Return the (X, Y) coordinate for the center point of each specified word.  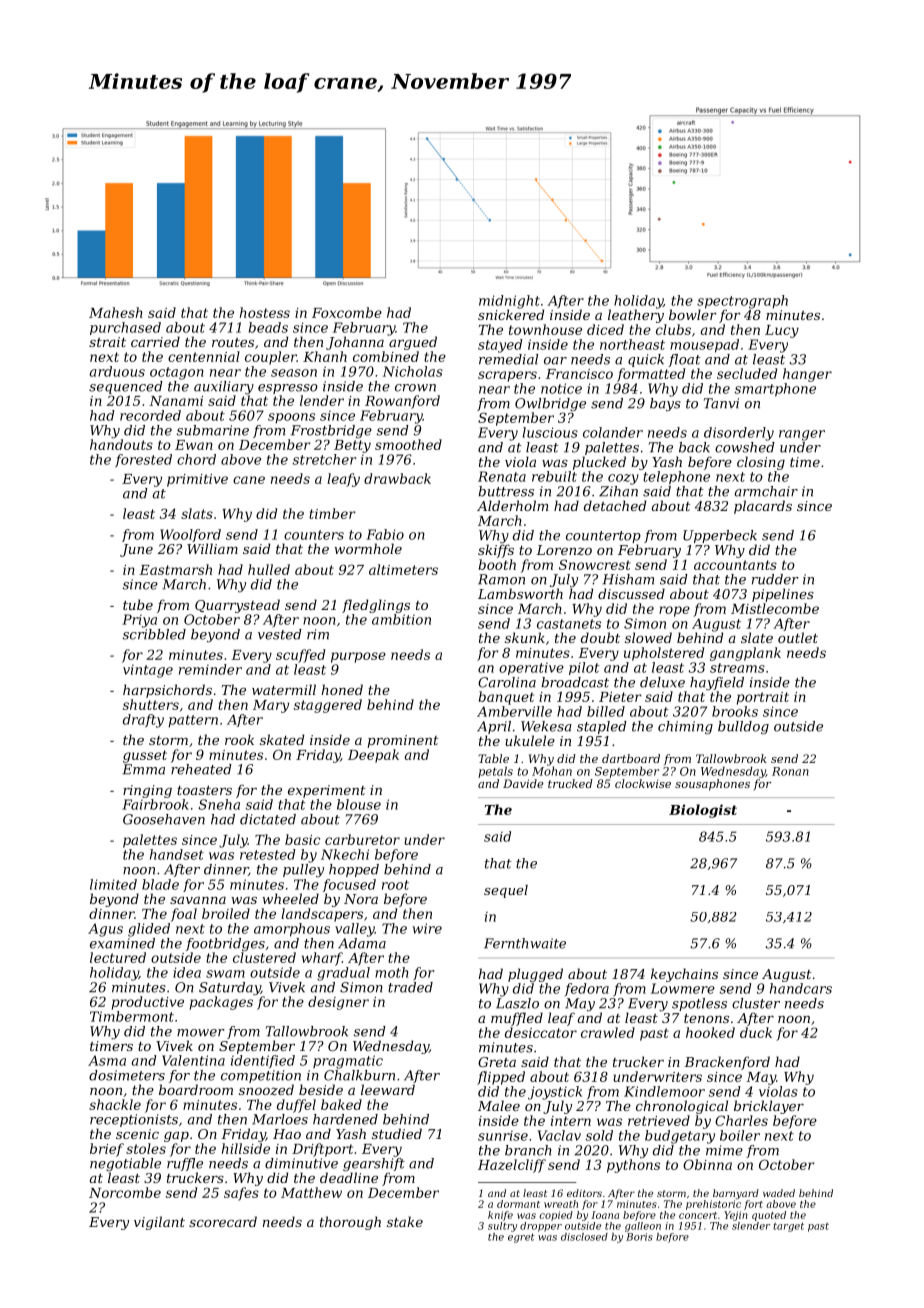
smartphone (775, 390)
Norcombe (125, 1192)
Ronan (790, 771)
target (788, 1227)
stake (405, 1221)
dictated (268, 819)
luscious (550, 432)
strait (107, 342)
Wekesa (546, 726)
